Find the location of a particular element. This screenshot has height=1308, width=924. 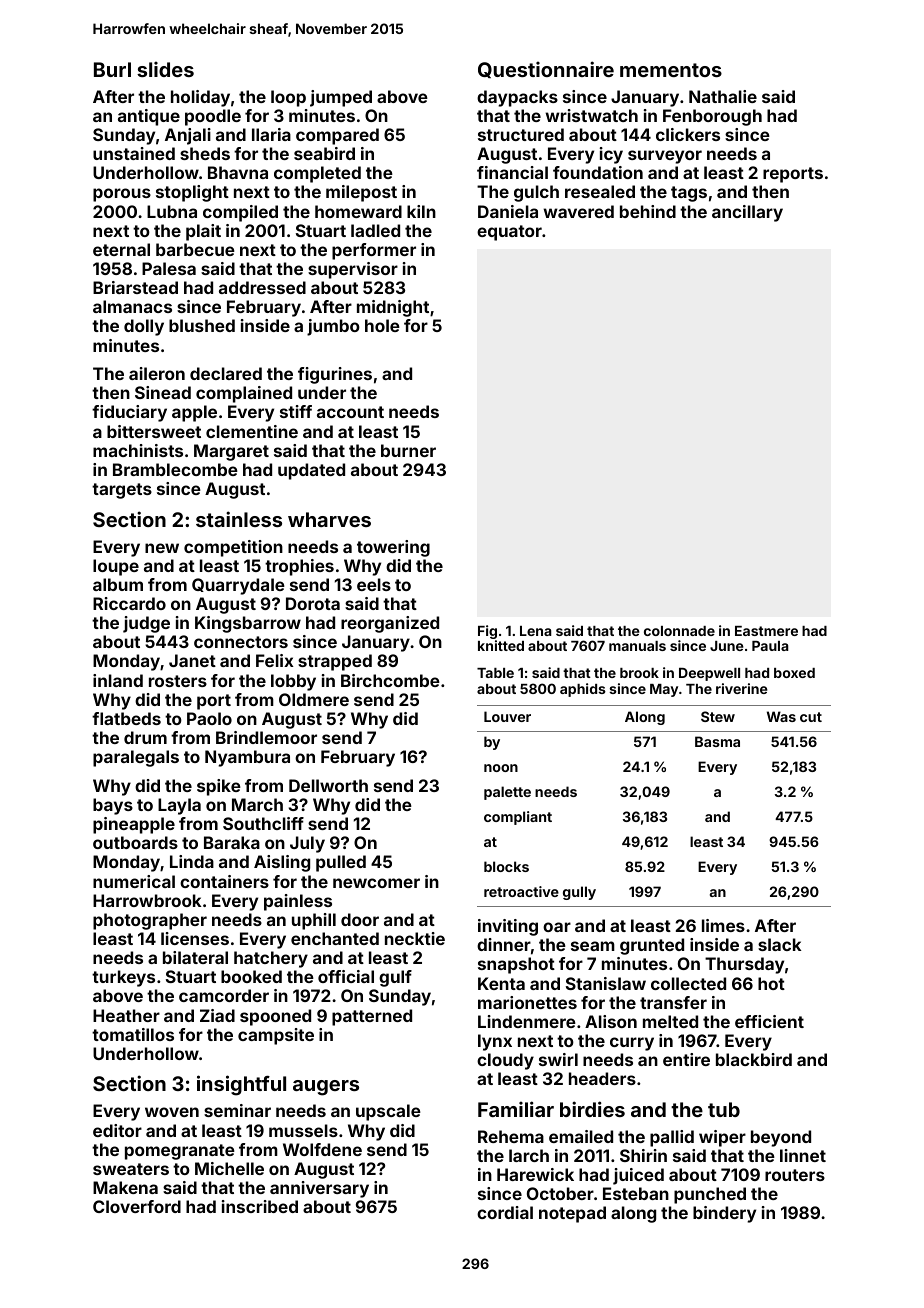

connectors is located at coordinates (241, 642).
